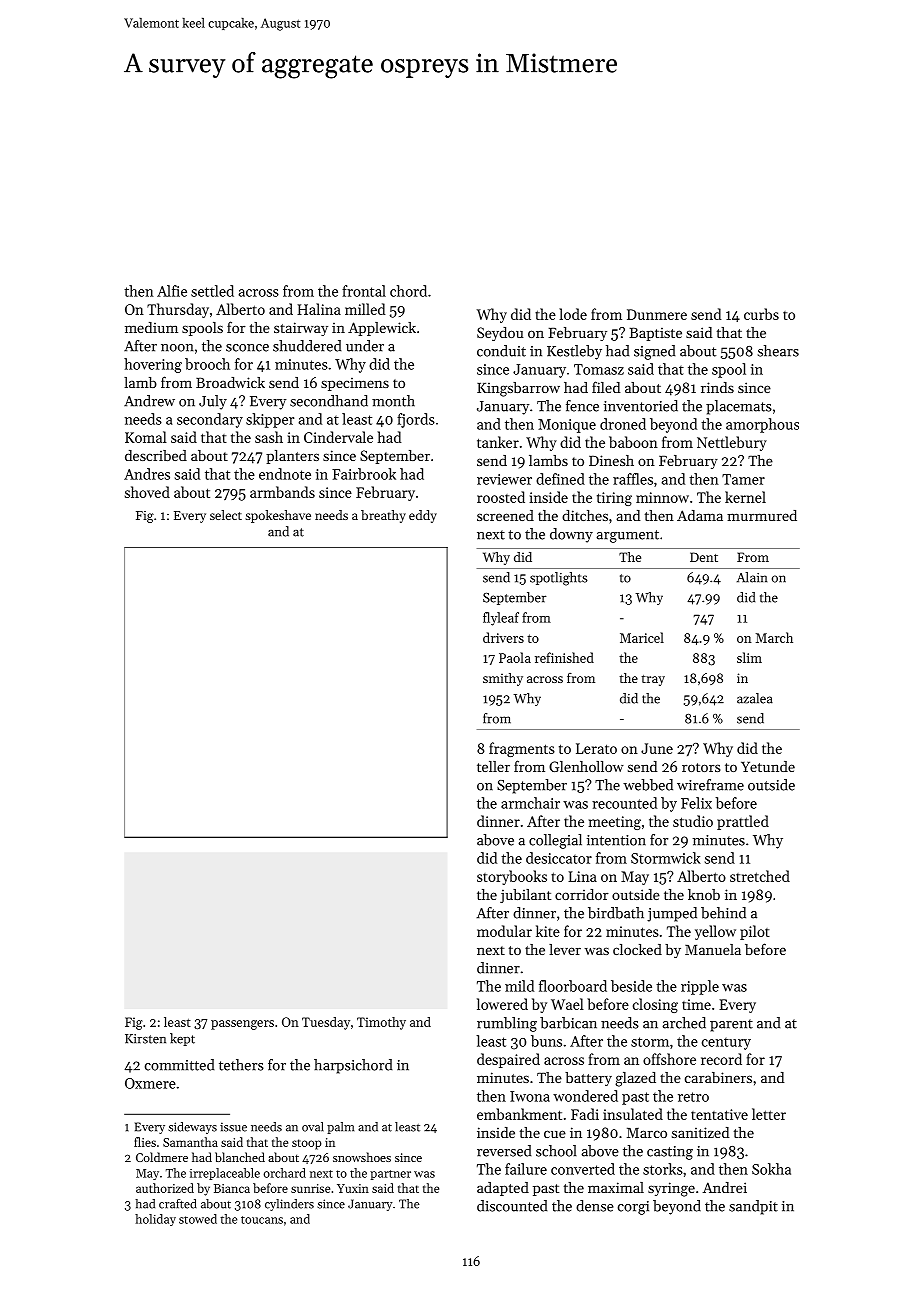  I want to click on frontal, so click(364, 291).
